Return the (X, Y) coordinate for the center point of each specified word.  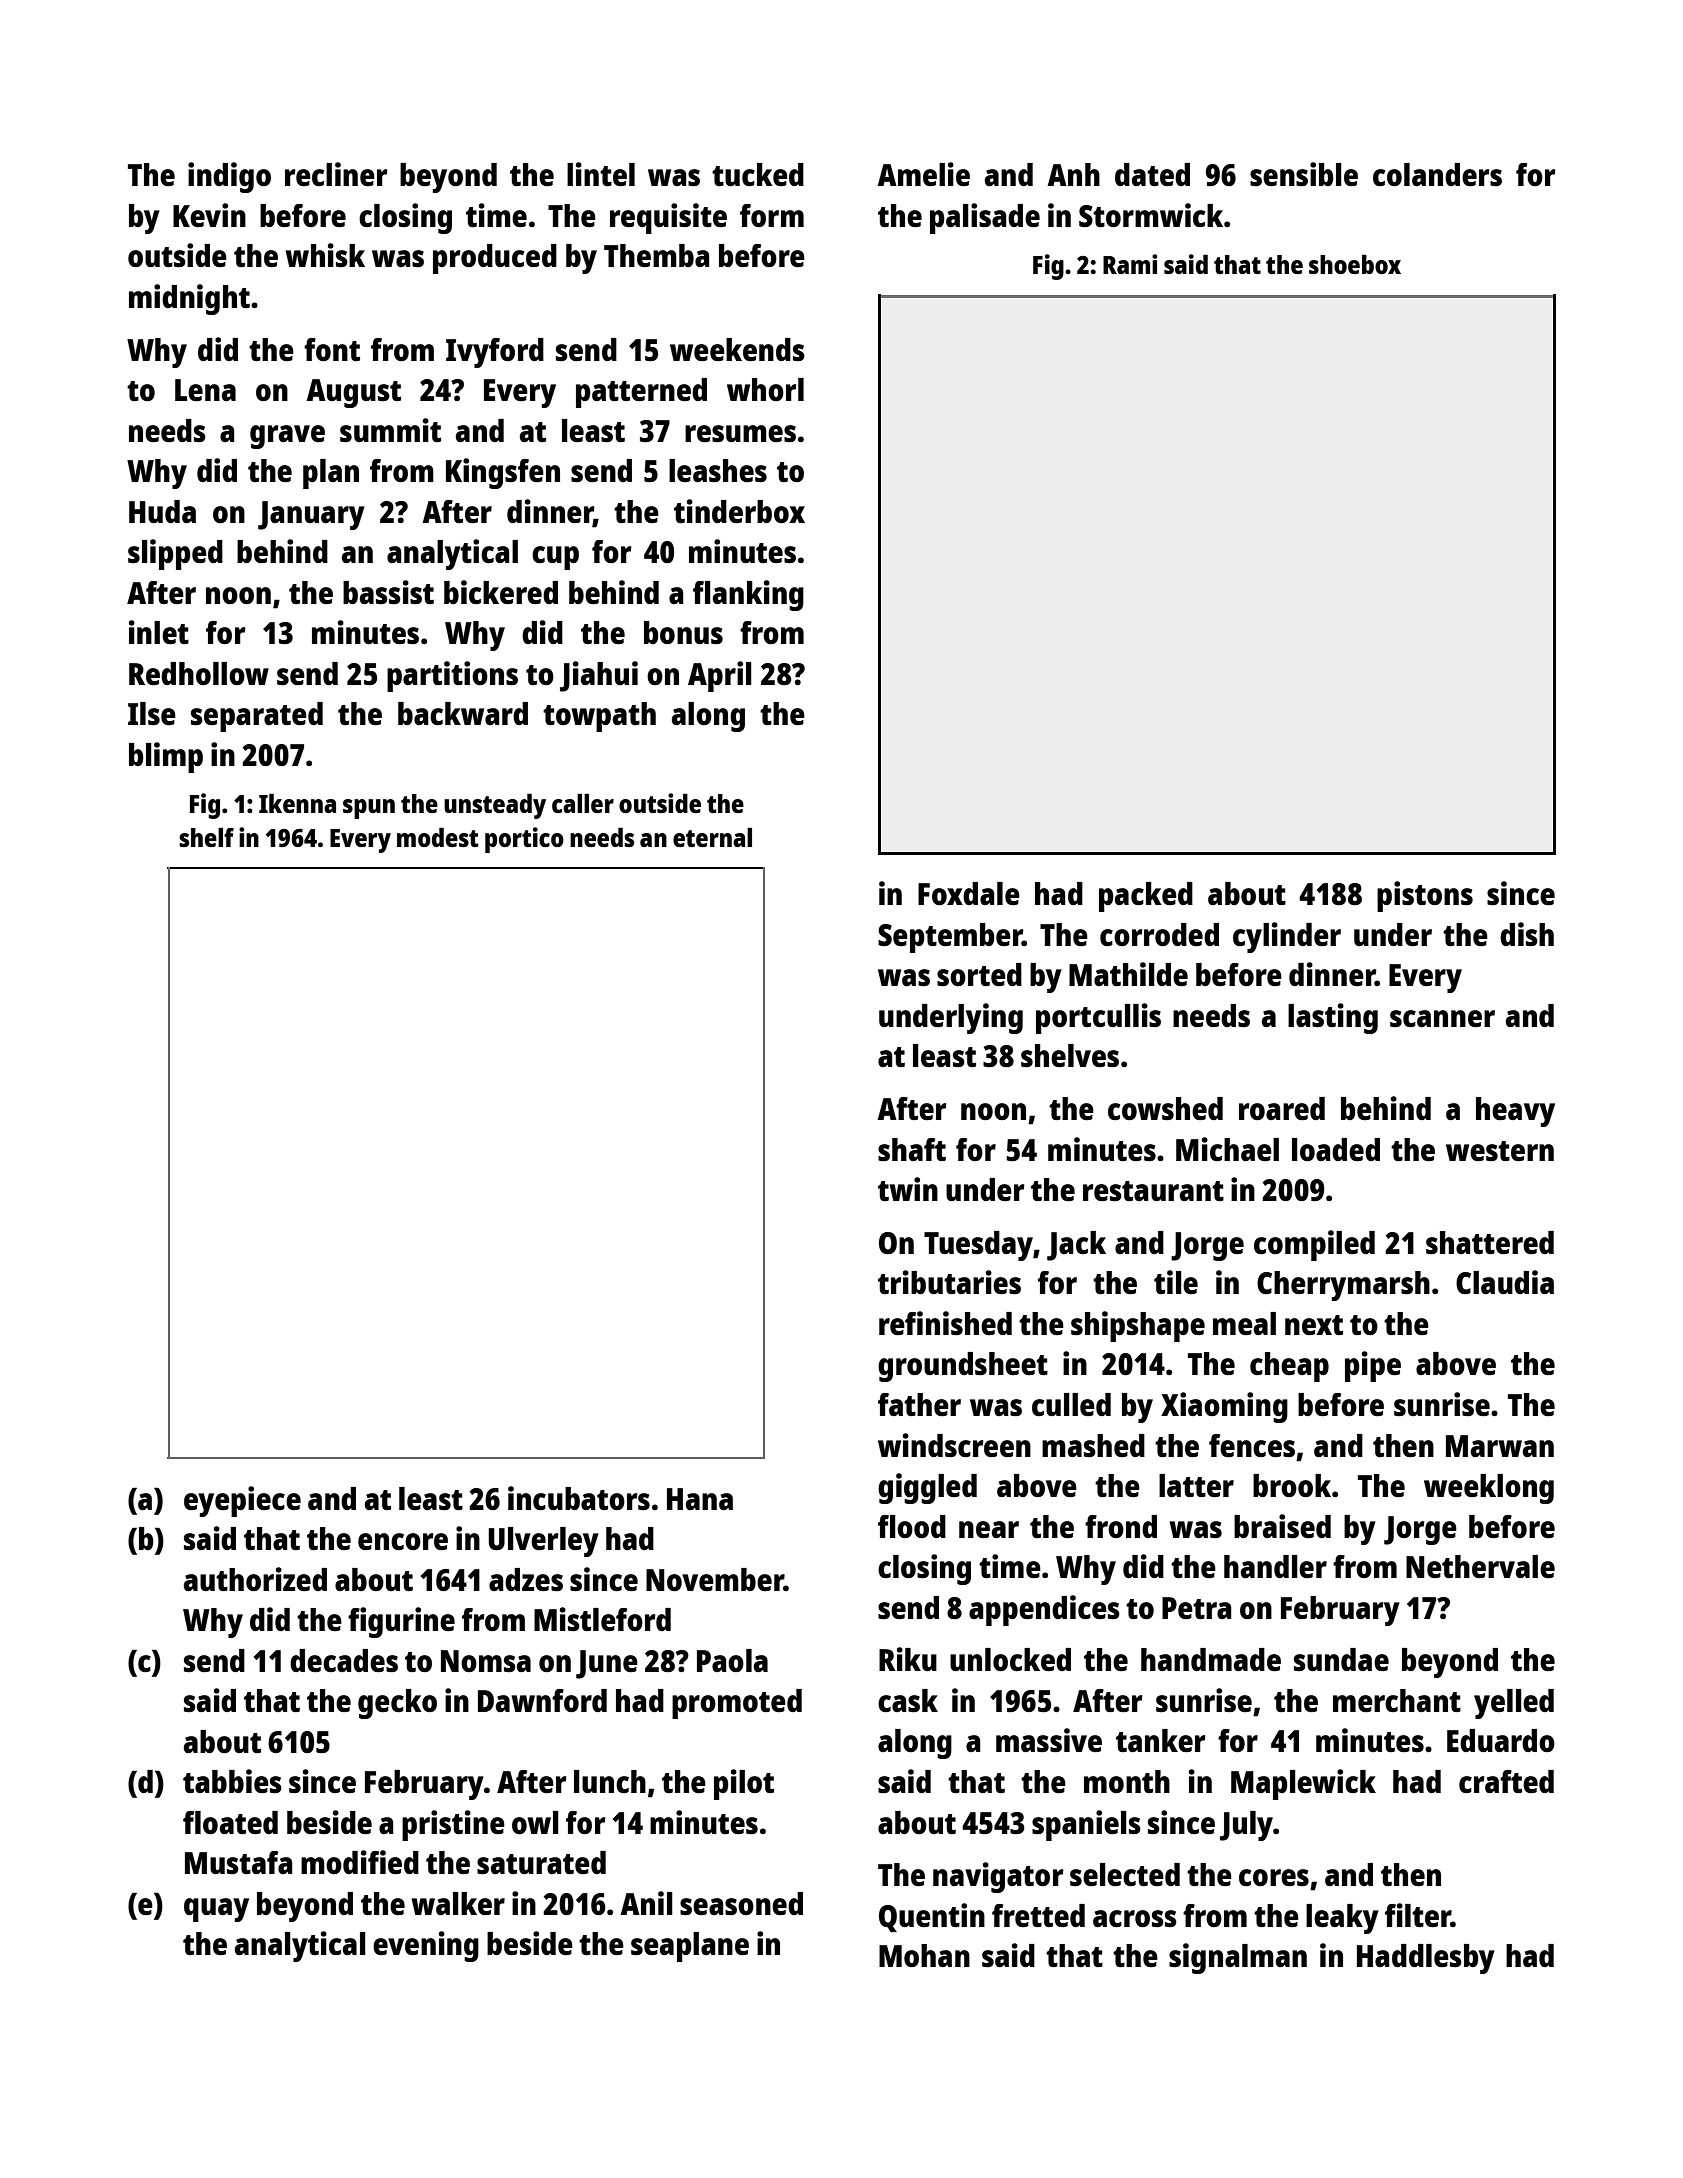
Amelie (923, 174)
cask (908, 1701)
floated (230, 1822)
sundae (1341, 1659)
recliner (336, 174)
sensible (1304, 174)
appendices (1044, 1610)
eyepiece (242, 1501)
